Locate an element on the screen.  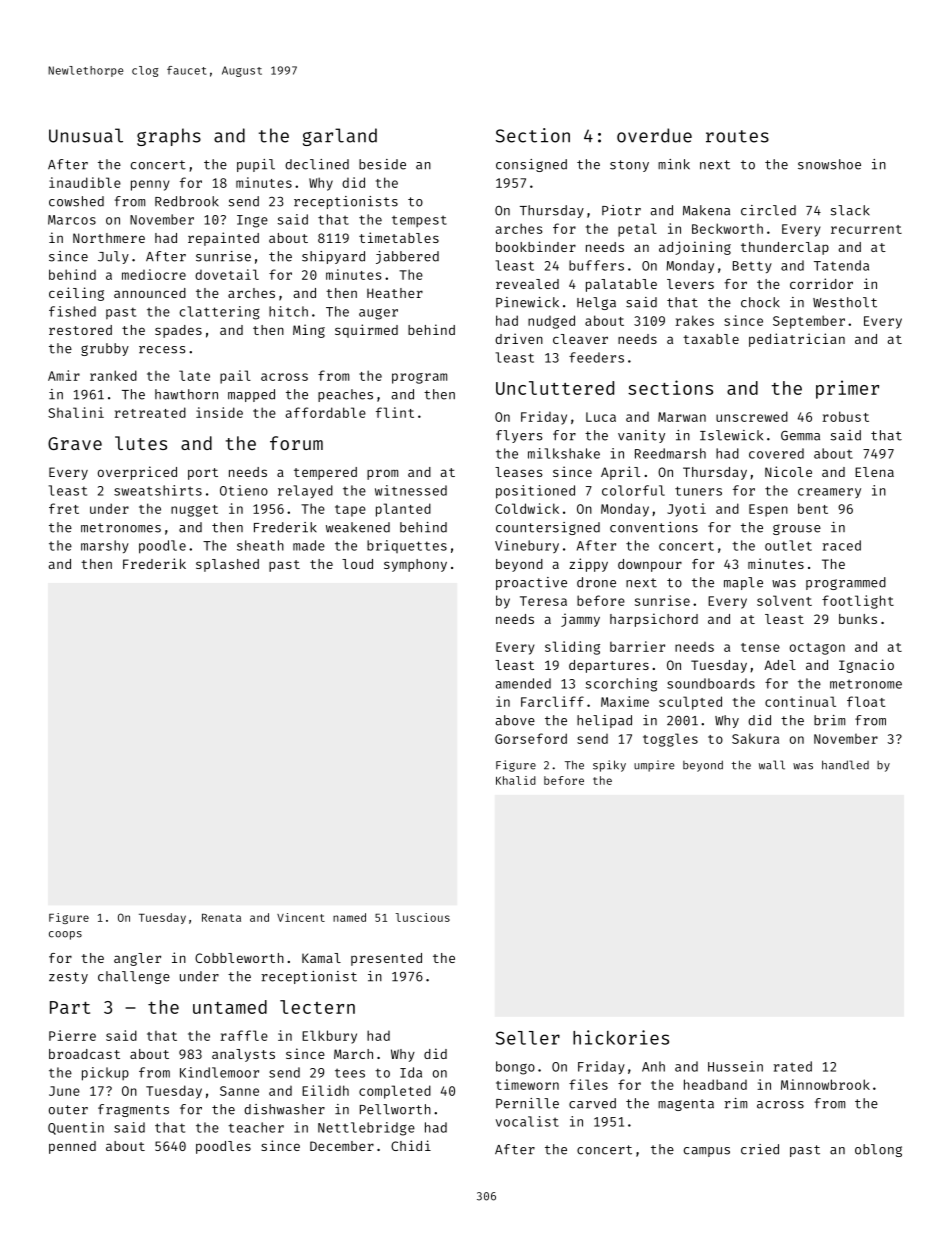
flyers is located at coordinates (519, 436).
